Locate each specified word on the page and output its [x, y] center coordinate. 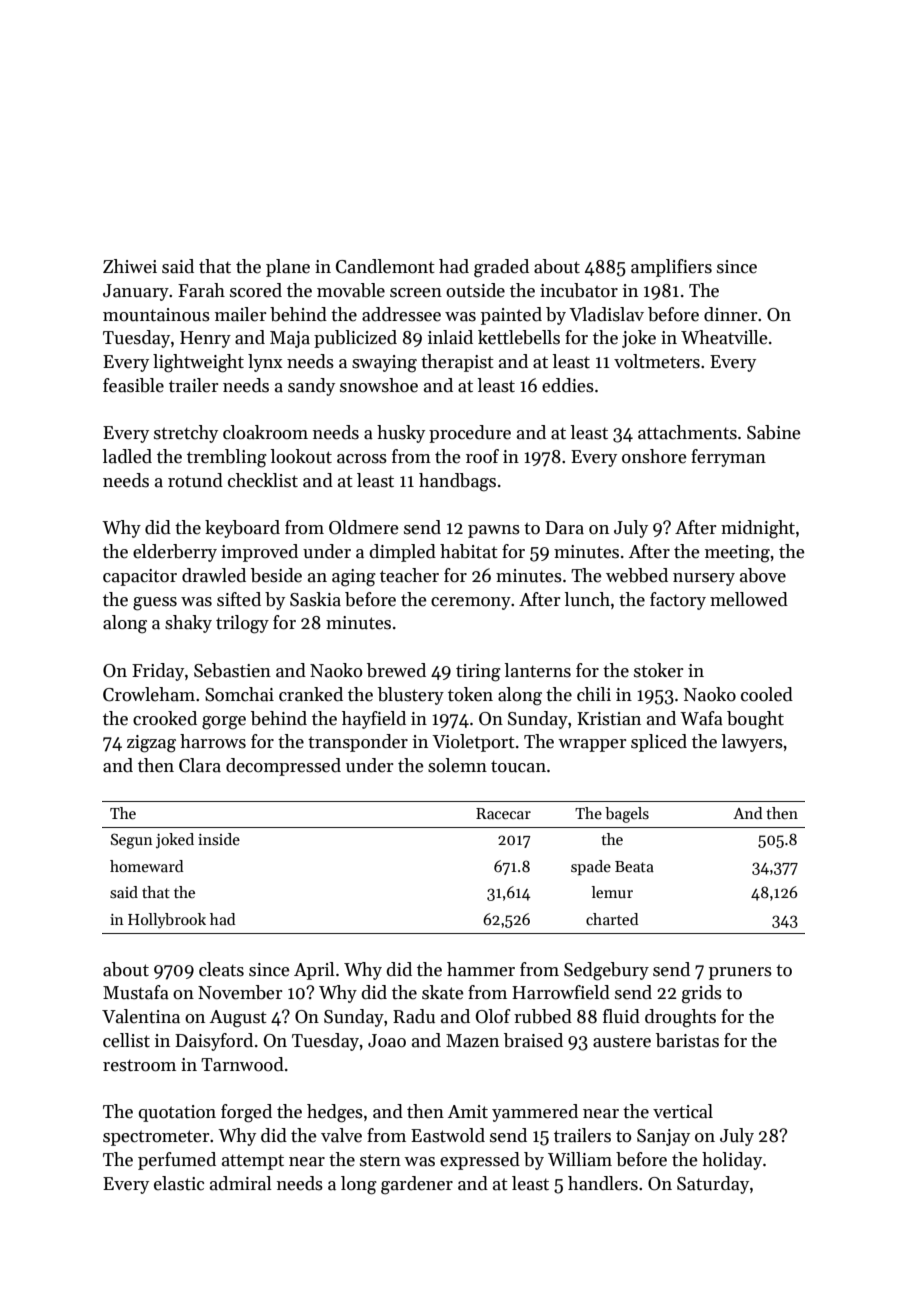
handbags [457, 482]
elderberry [175, 553]
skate [443, 992]
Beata [634, 866]
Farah [201, 290]
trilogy [242, 624]
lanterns [537, 670]
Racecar [503, 813]
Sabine [774, 432]
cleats [221, 969]
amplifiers [671, 268]
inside [219, 839]
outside [475, 290]
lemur [612, 892]
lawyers [752, 743]
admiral [241, 1183]
